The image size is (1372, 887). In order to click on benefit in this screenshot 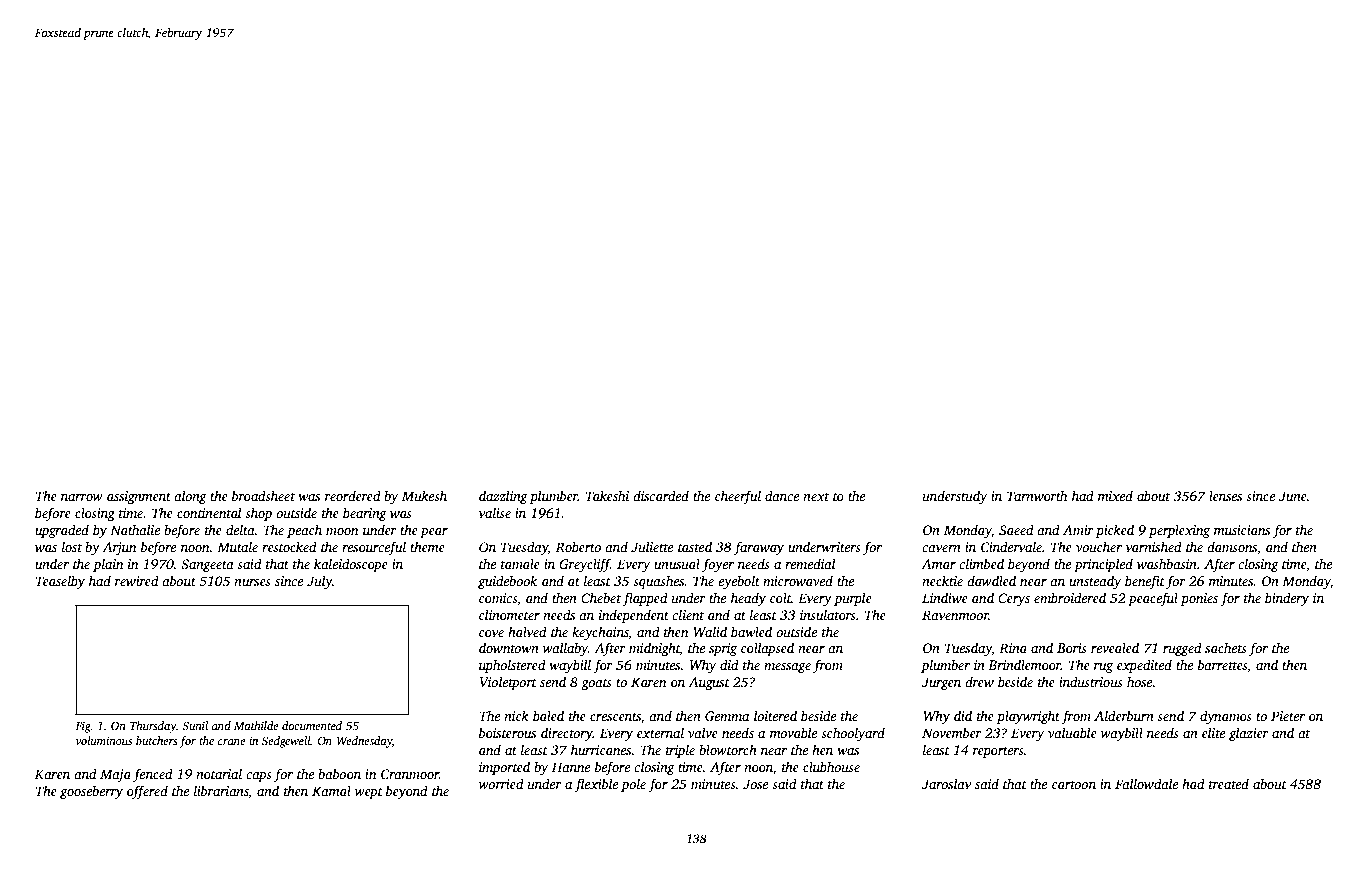, I will do `click(1145, 582)`.
